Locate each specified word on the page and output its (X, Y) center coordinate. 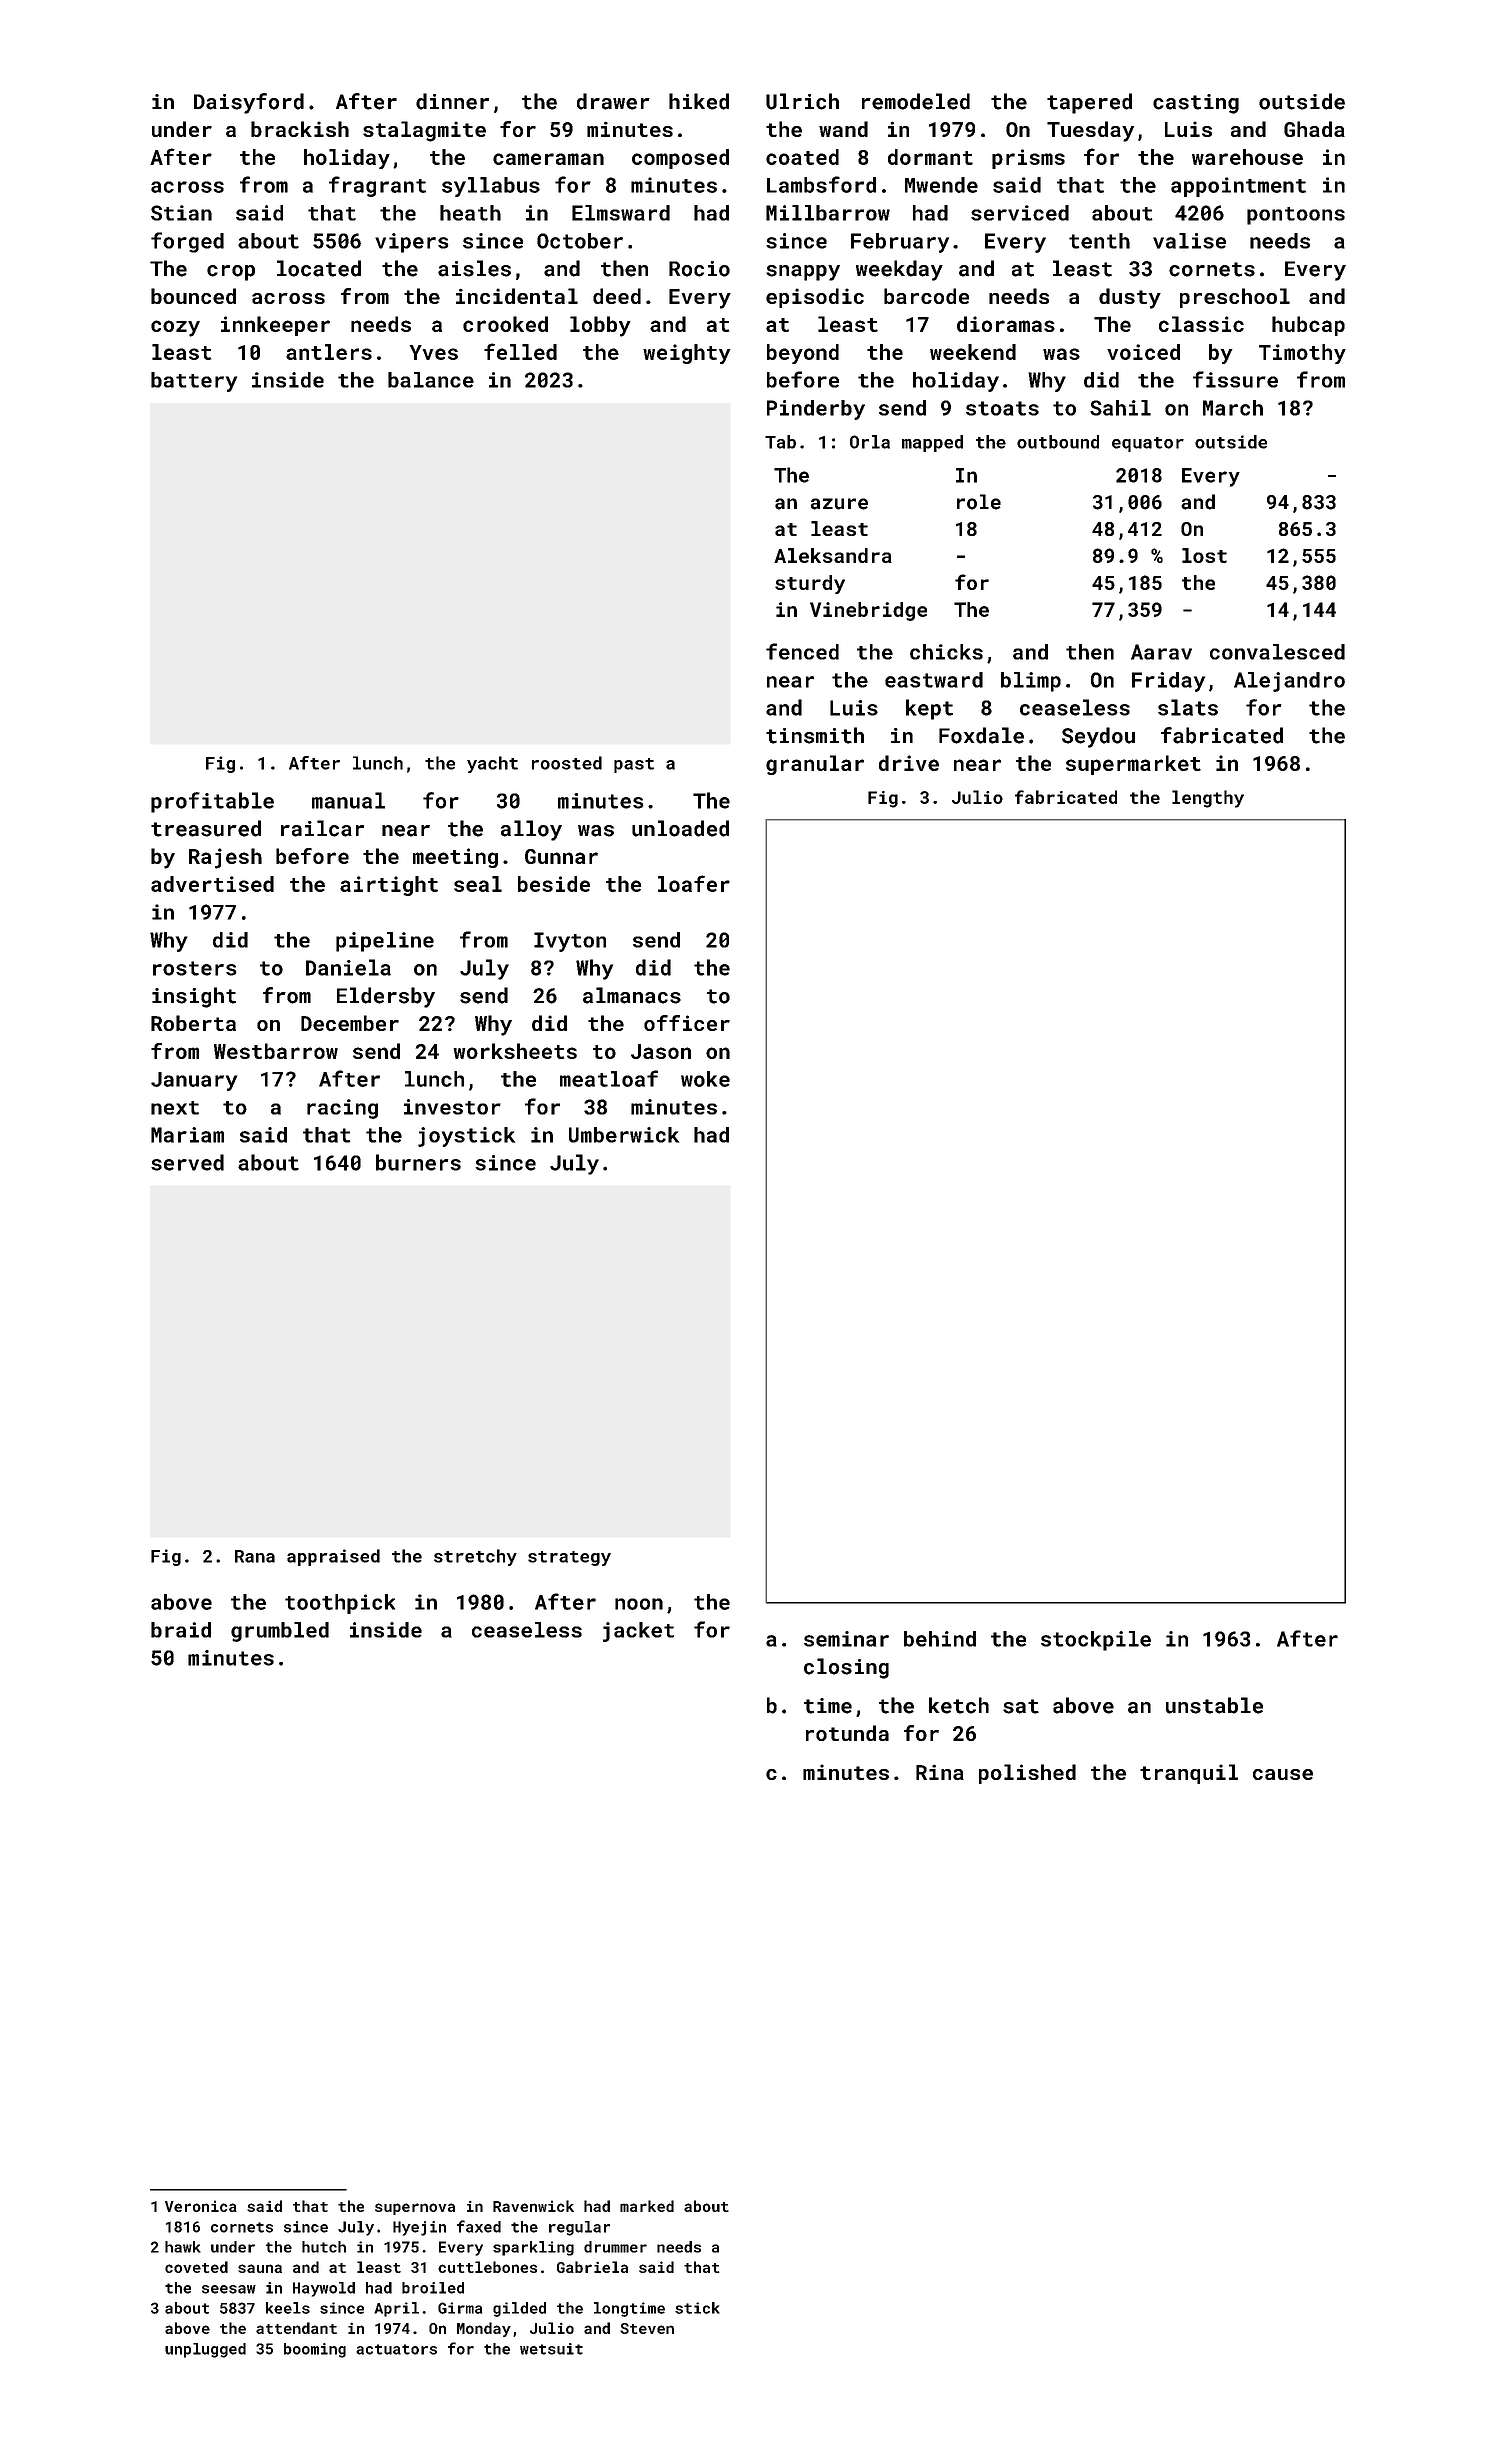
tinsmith (815, 735)
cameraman (548, 159)
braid (181, 1630)
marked (647, 2206)
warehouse (1247, 157)
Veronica (201, 2206)
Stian (181, 213)
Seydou (1098, 737)
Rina (940, 1772)
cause (1283, 1774)
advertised (212, 884)
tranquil (1189, 1774)
